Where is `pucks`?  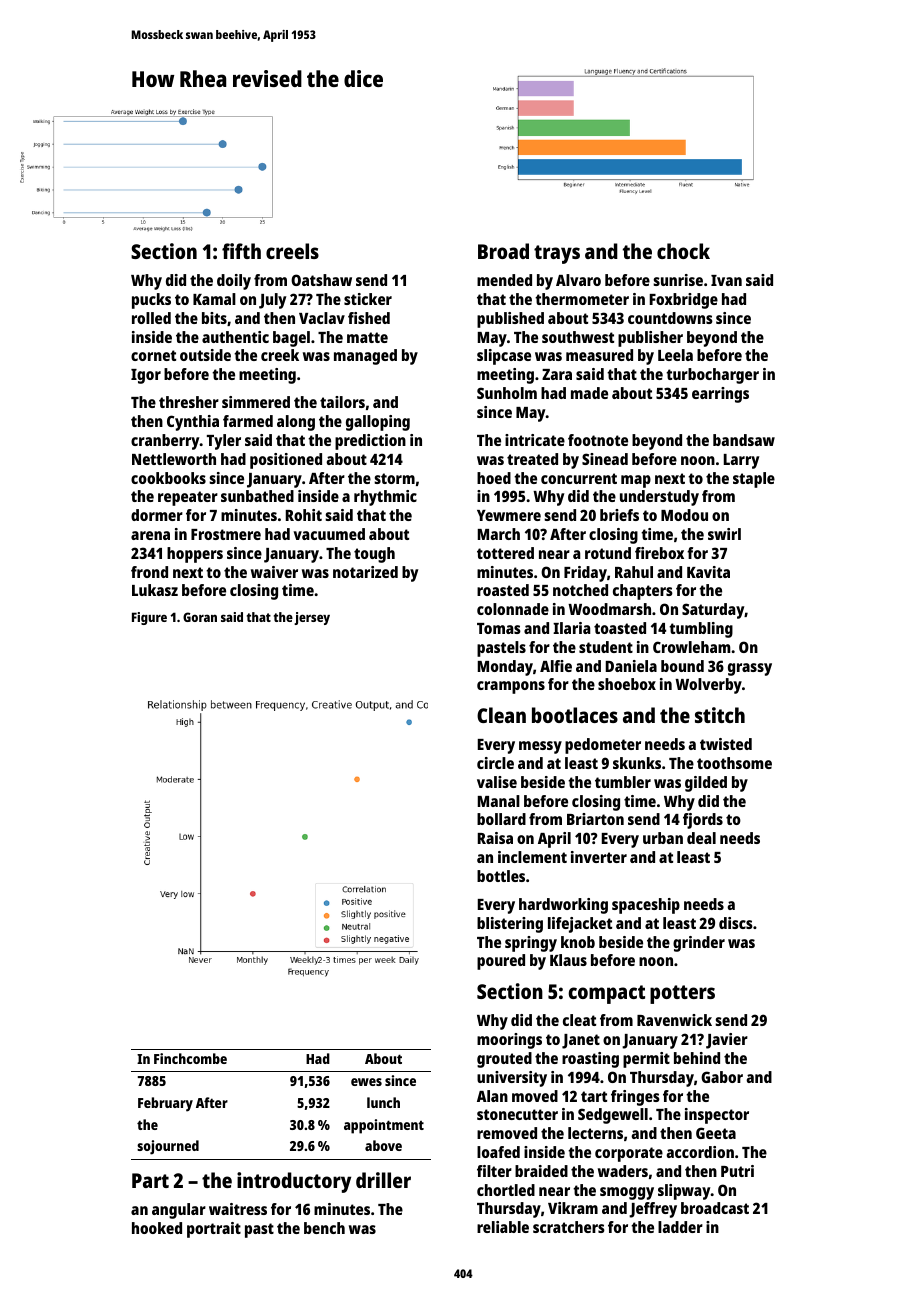 pucks is located at coordinates (151, 301).
